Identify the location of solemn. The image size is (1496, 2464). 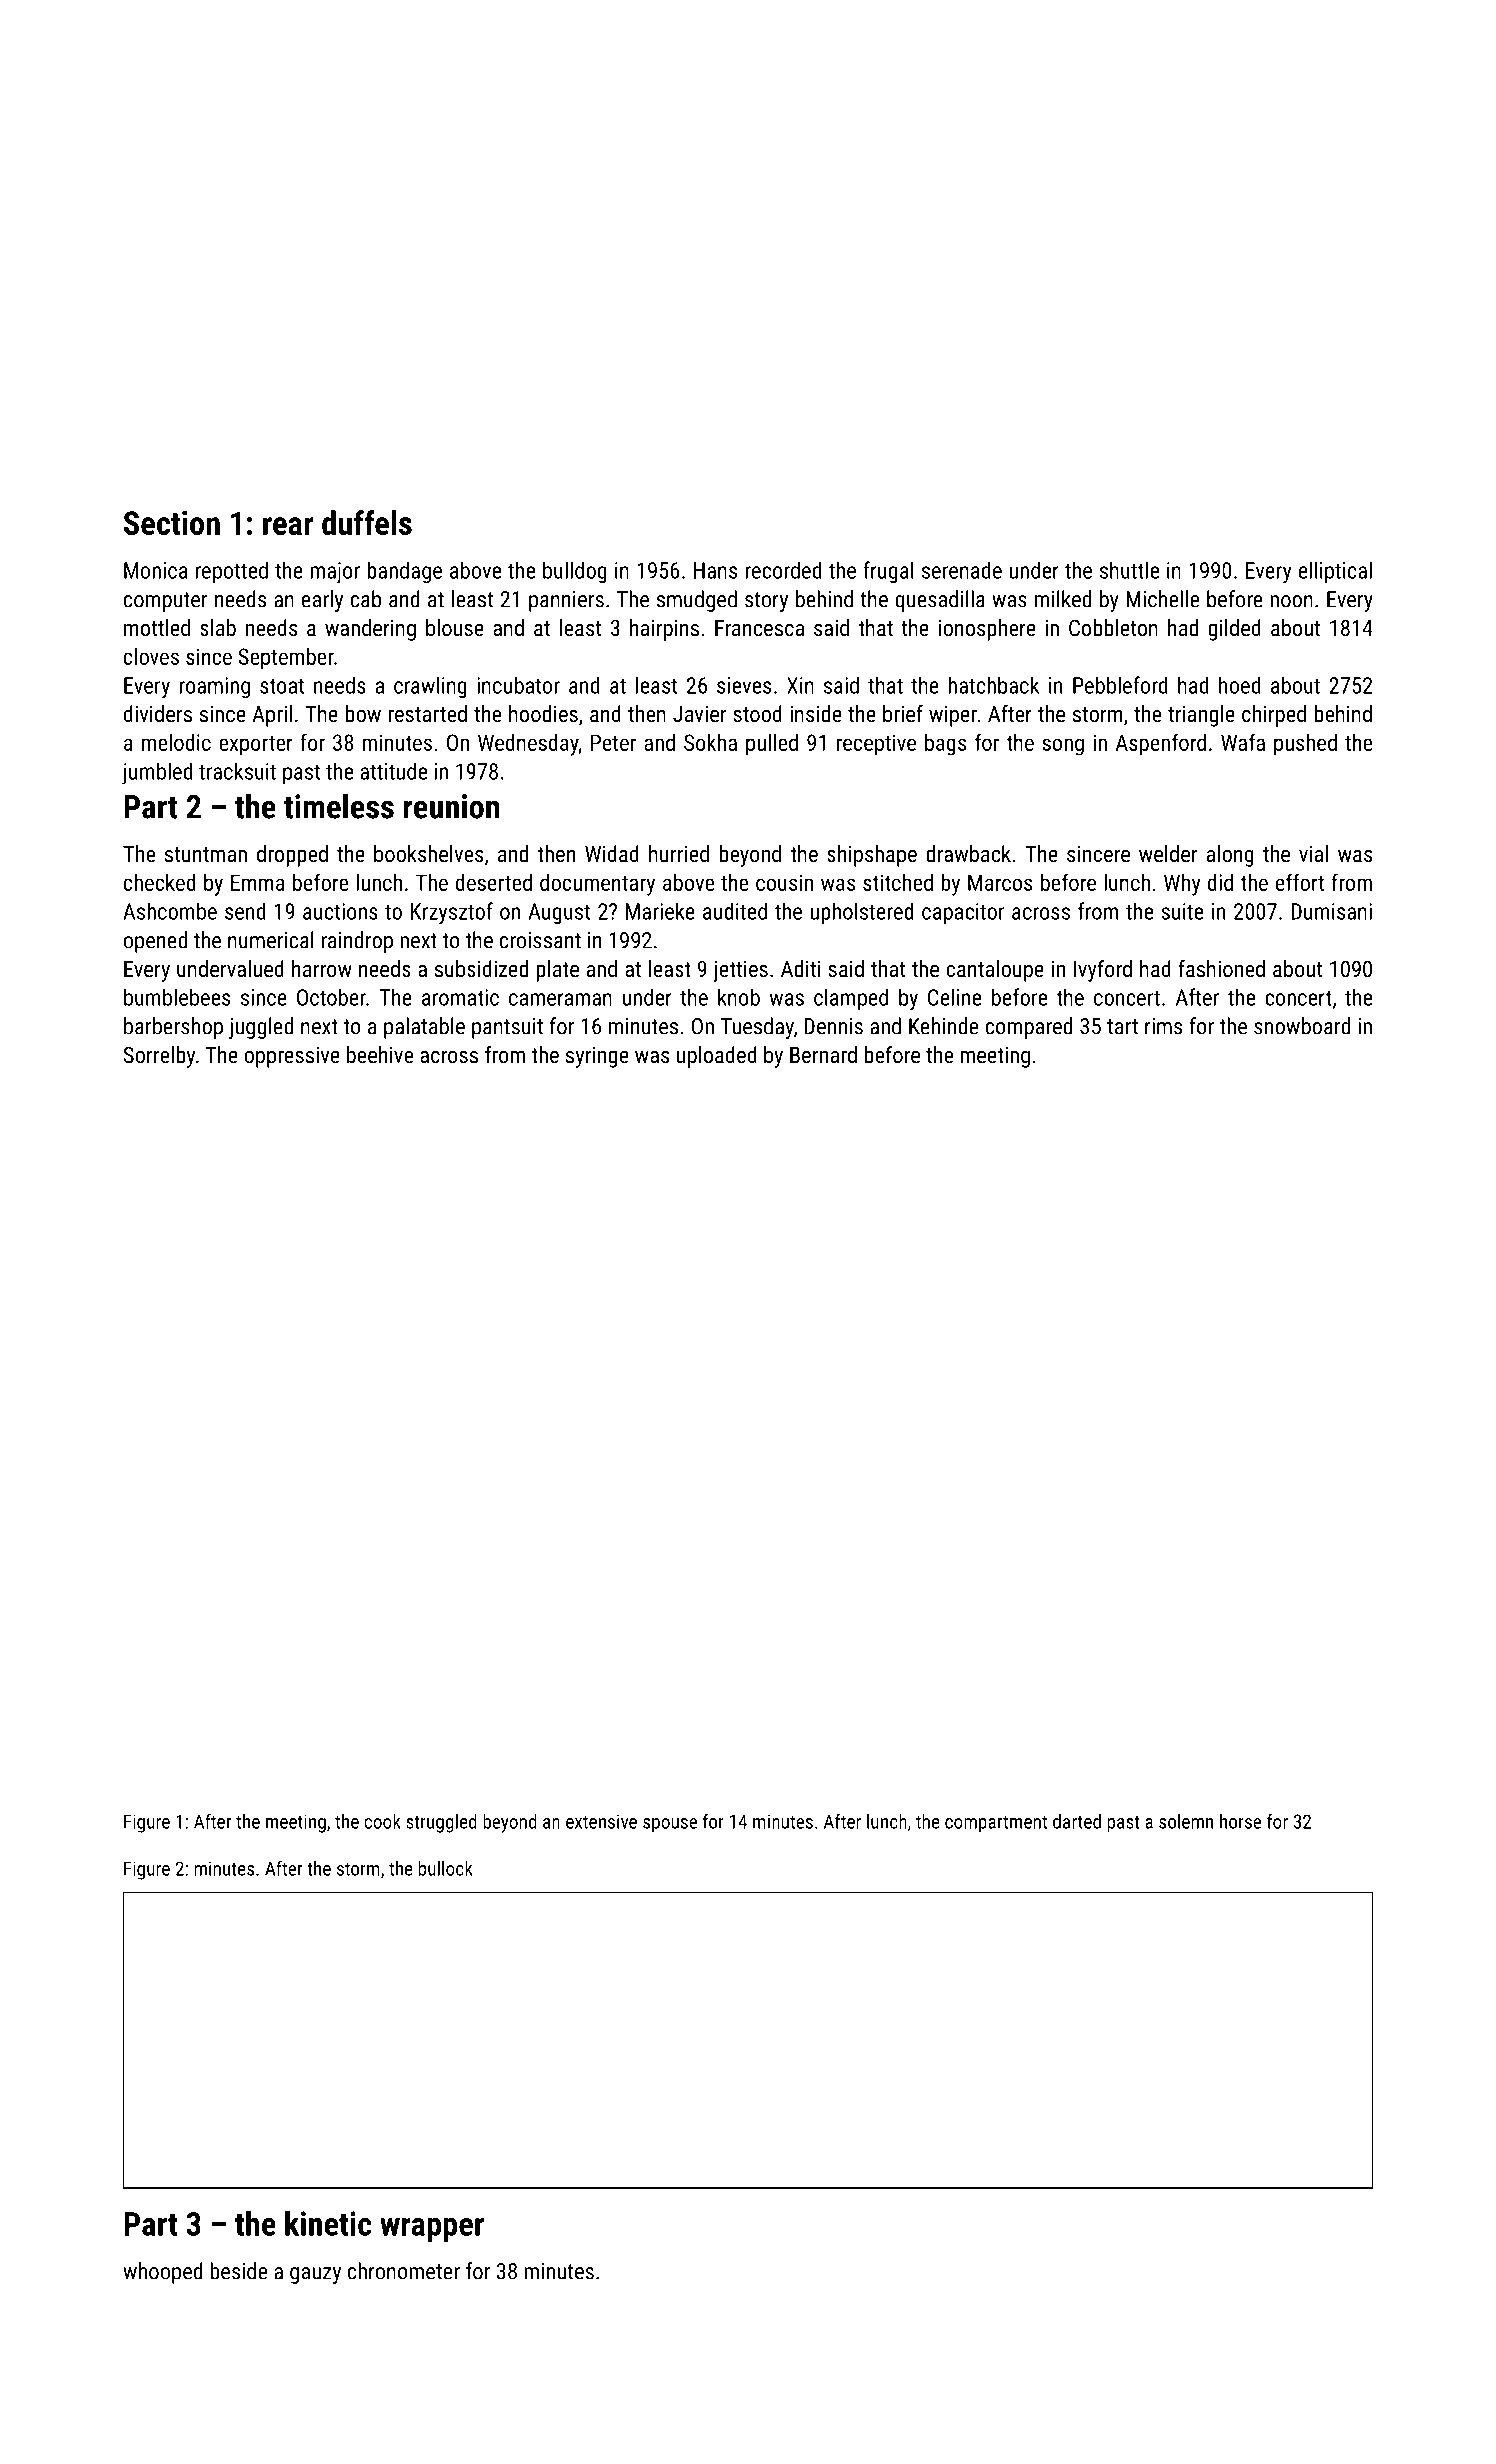
(1186, 1821).
